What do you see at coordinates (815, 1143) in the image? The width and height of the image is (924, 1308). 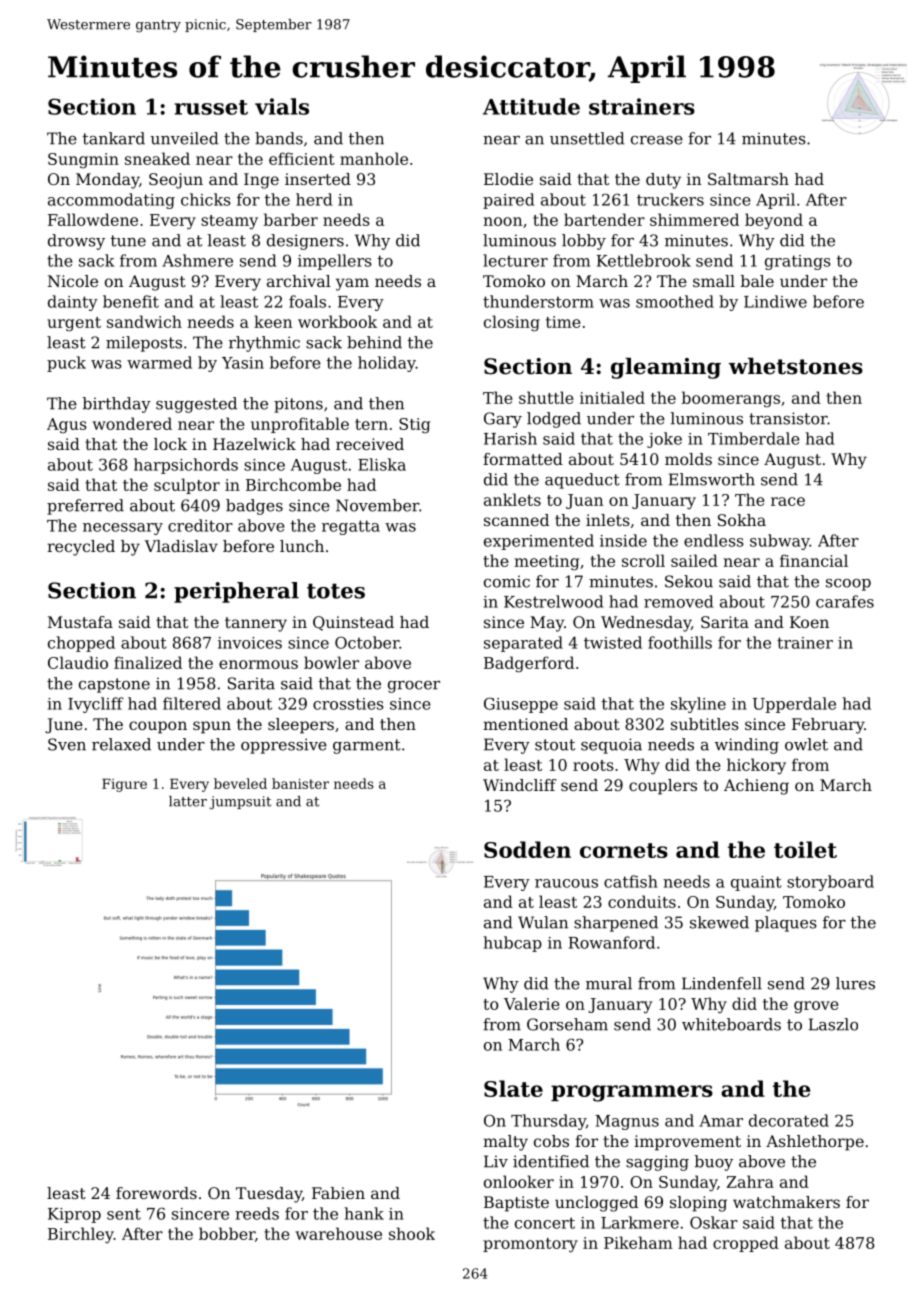 I see `Ashlethorpe` at bounding box center [815, 1143].
